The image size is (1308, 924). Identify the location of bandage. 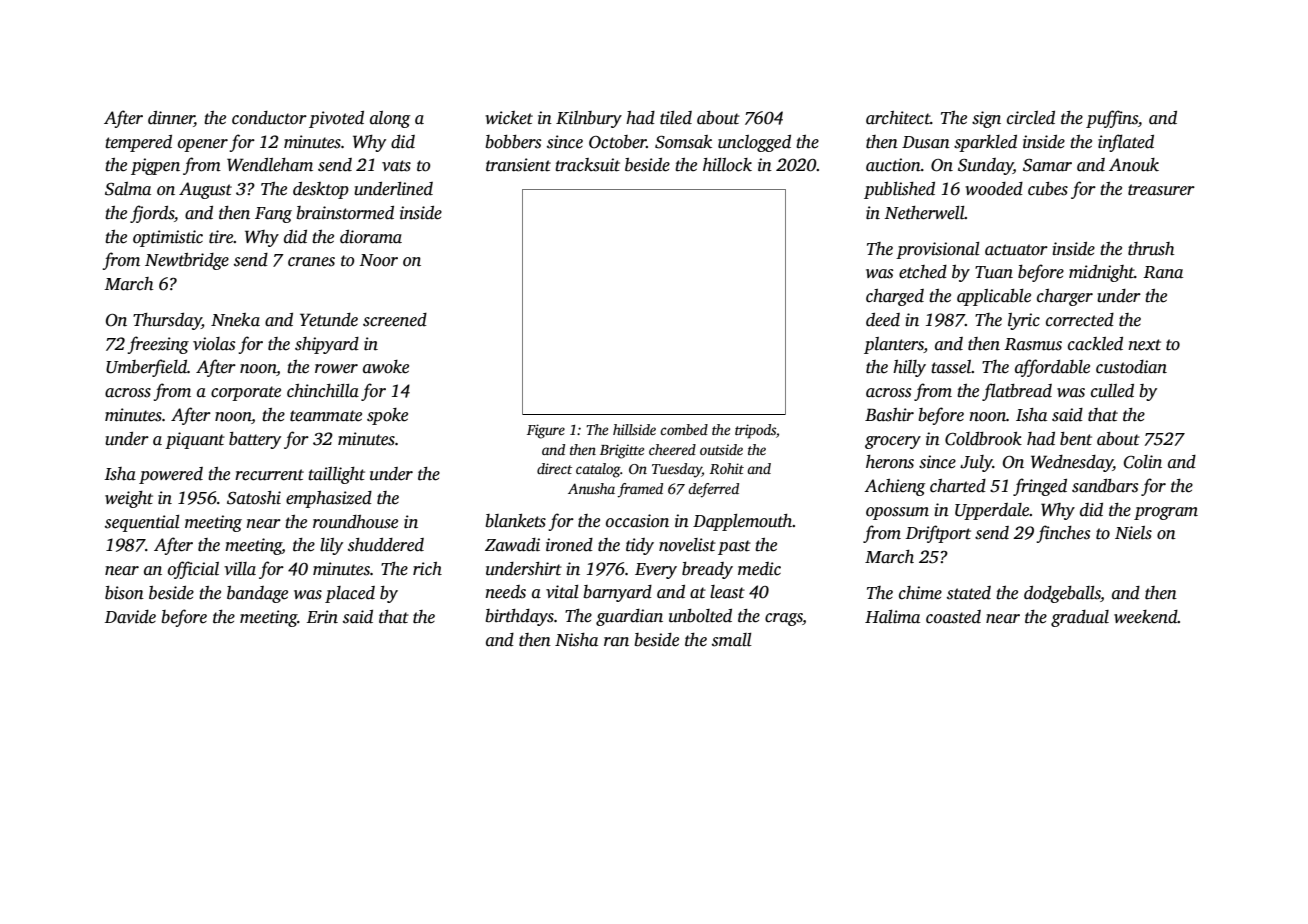
(257, 594).
